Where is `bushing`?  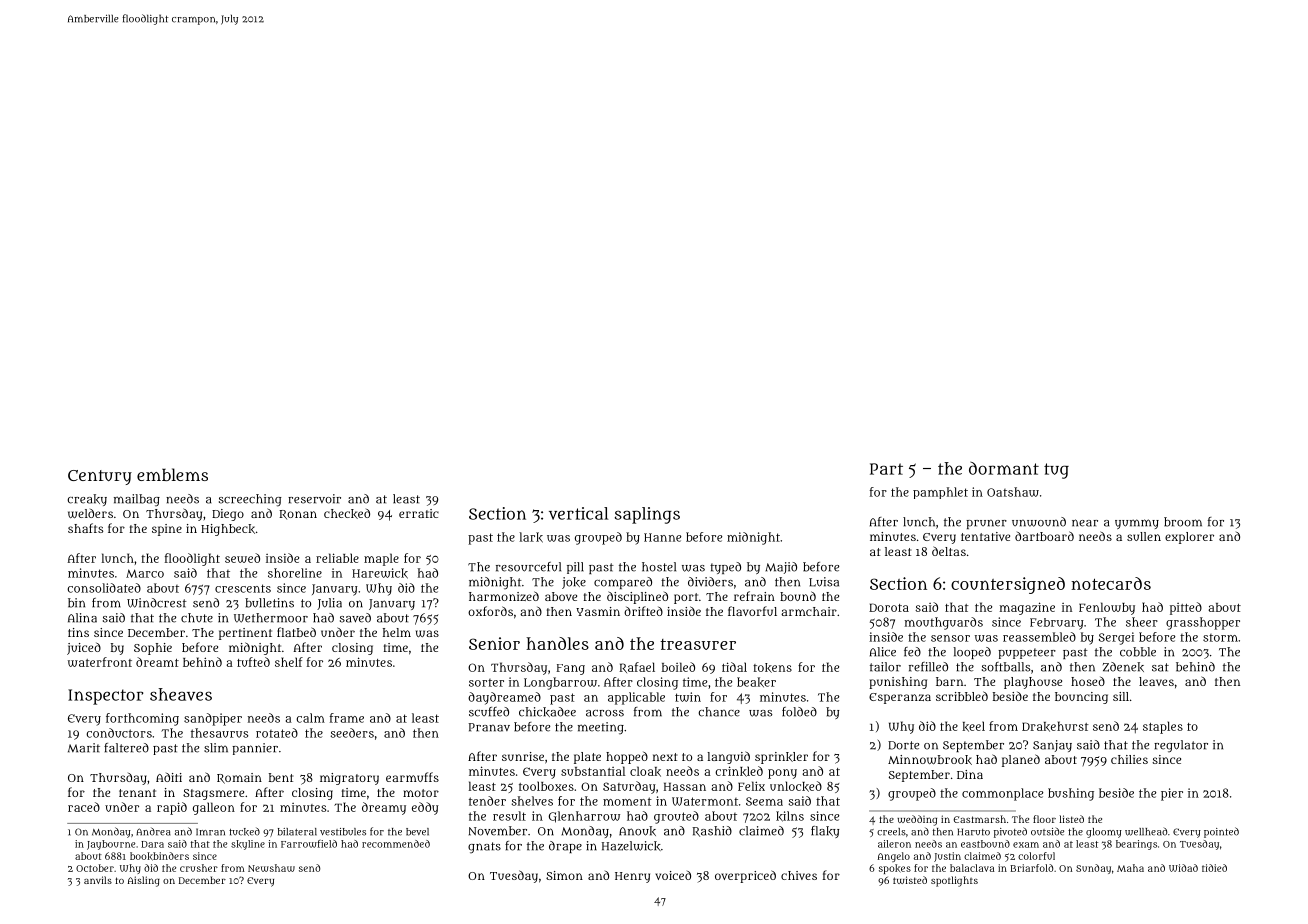
bushing is located at coordinates (1071, 794).
